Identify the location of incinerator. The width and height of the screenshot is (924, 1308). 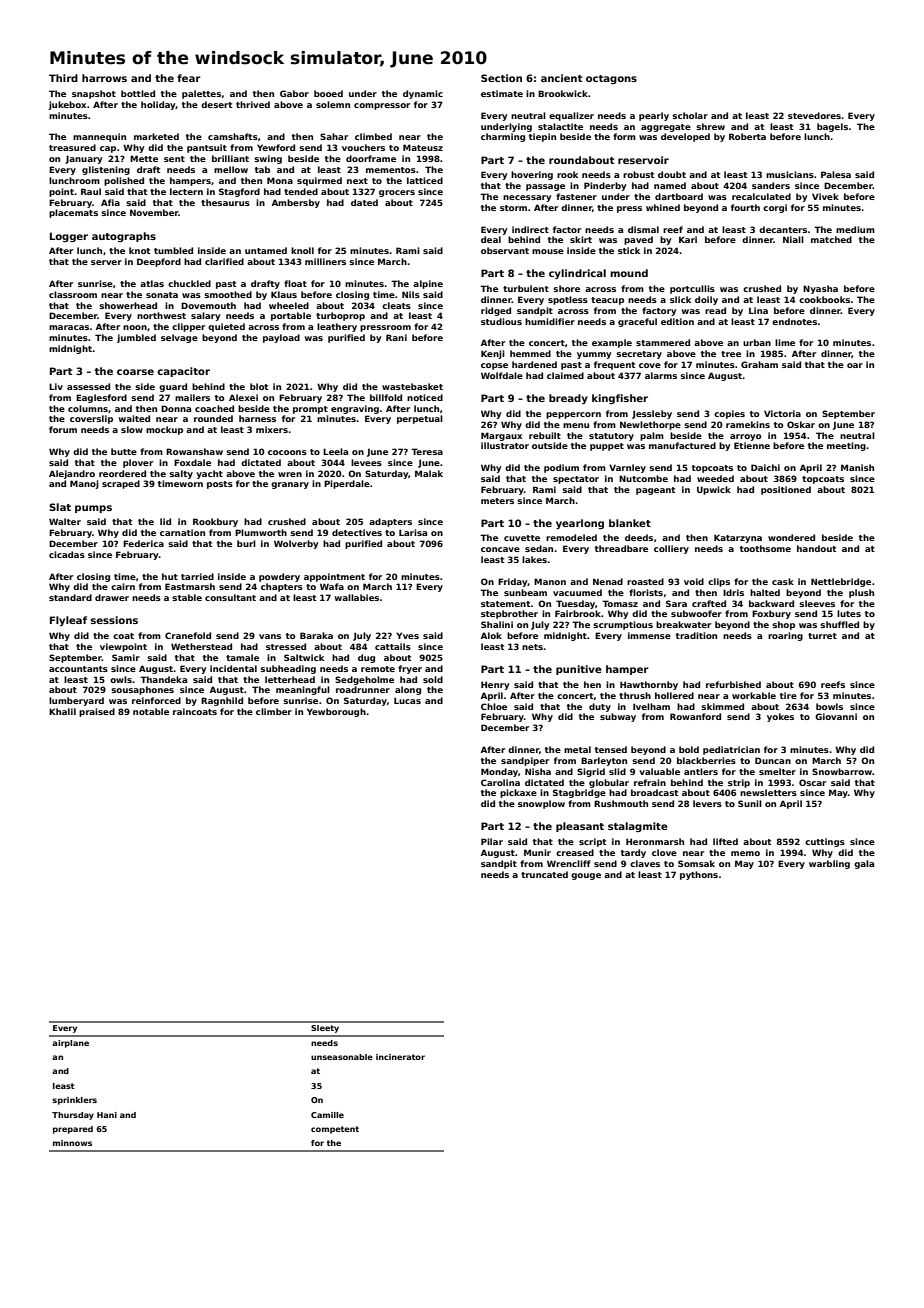
(400, 1057).
